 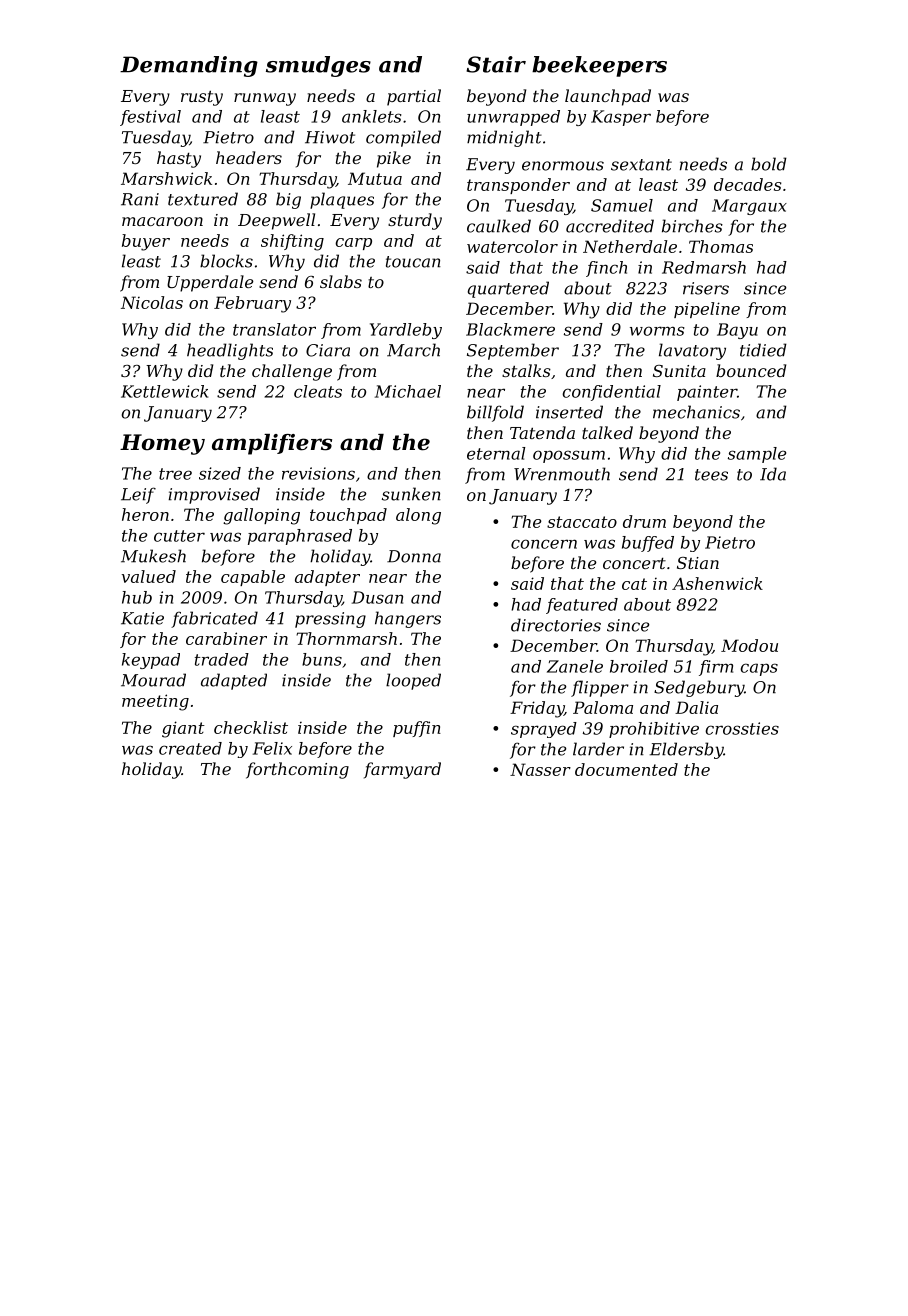 What do you see at coordinates (496, 64) in the screenshot?
I see `Stair` at bounding box center [496, 64].
